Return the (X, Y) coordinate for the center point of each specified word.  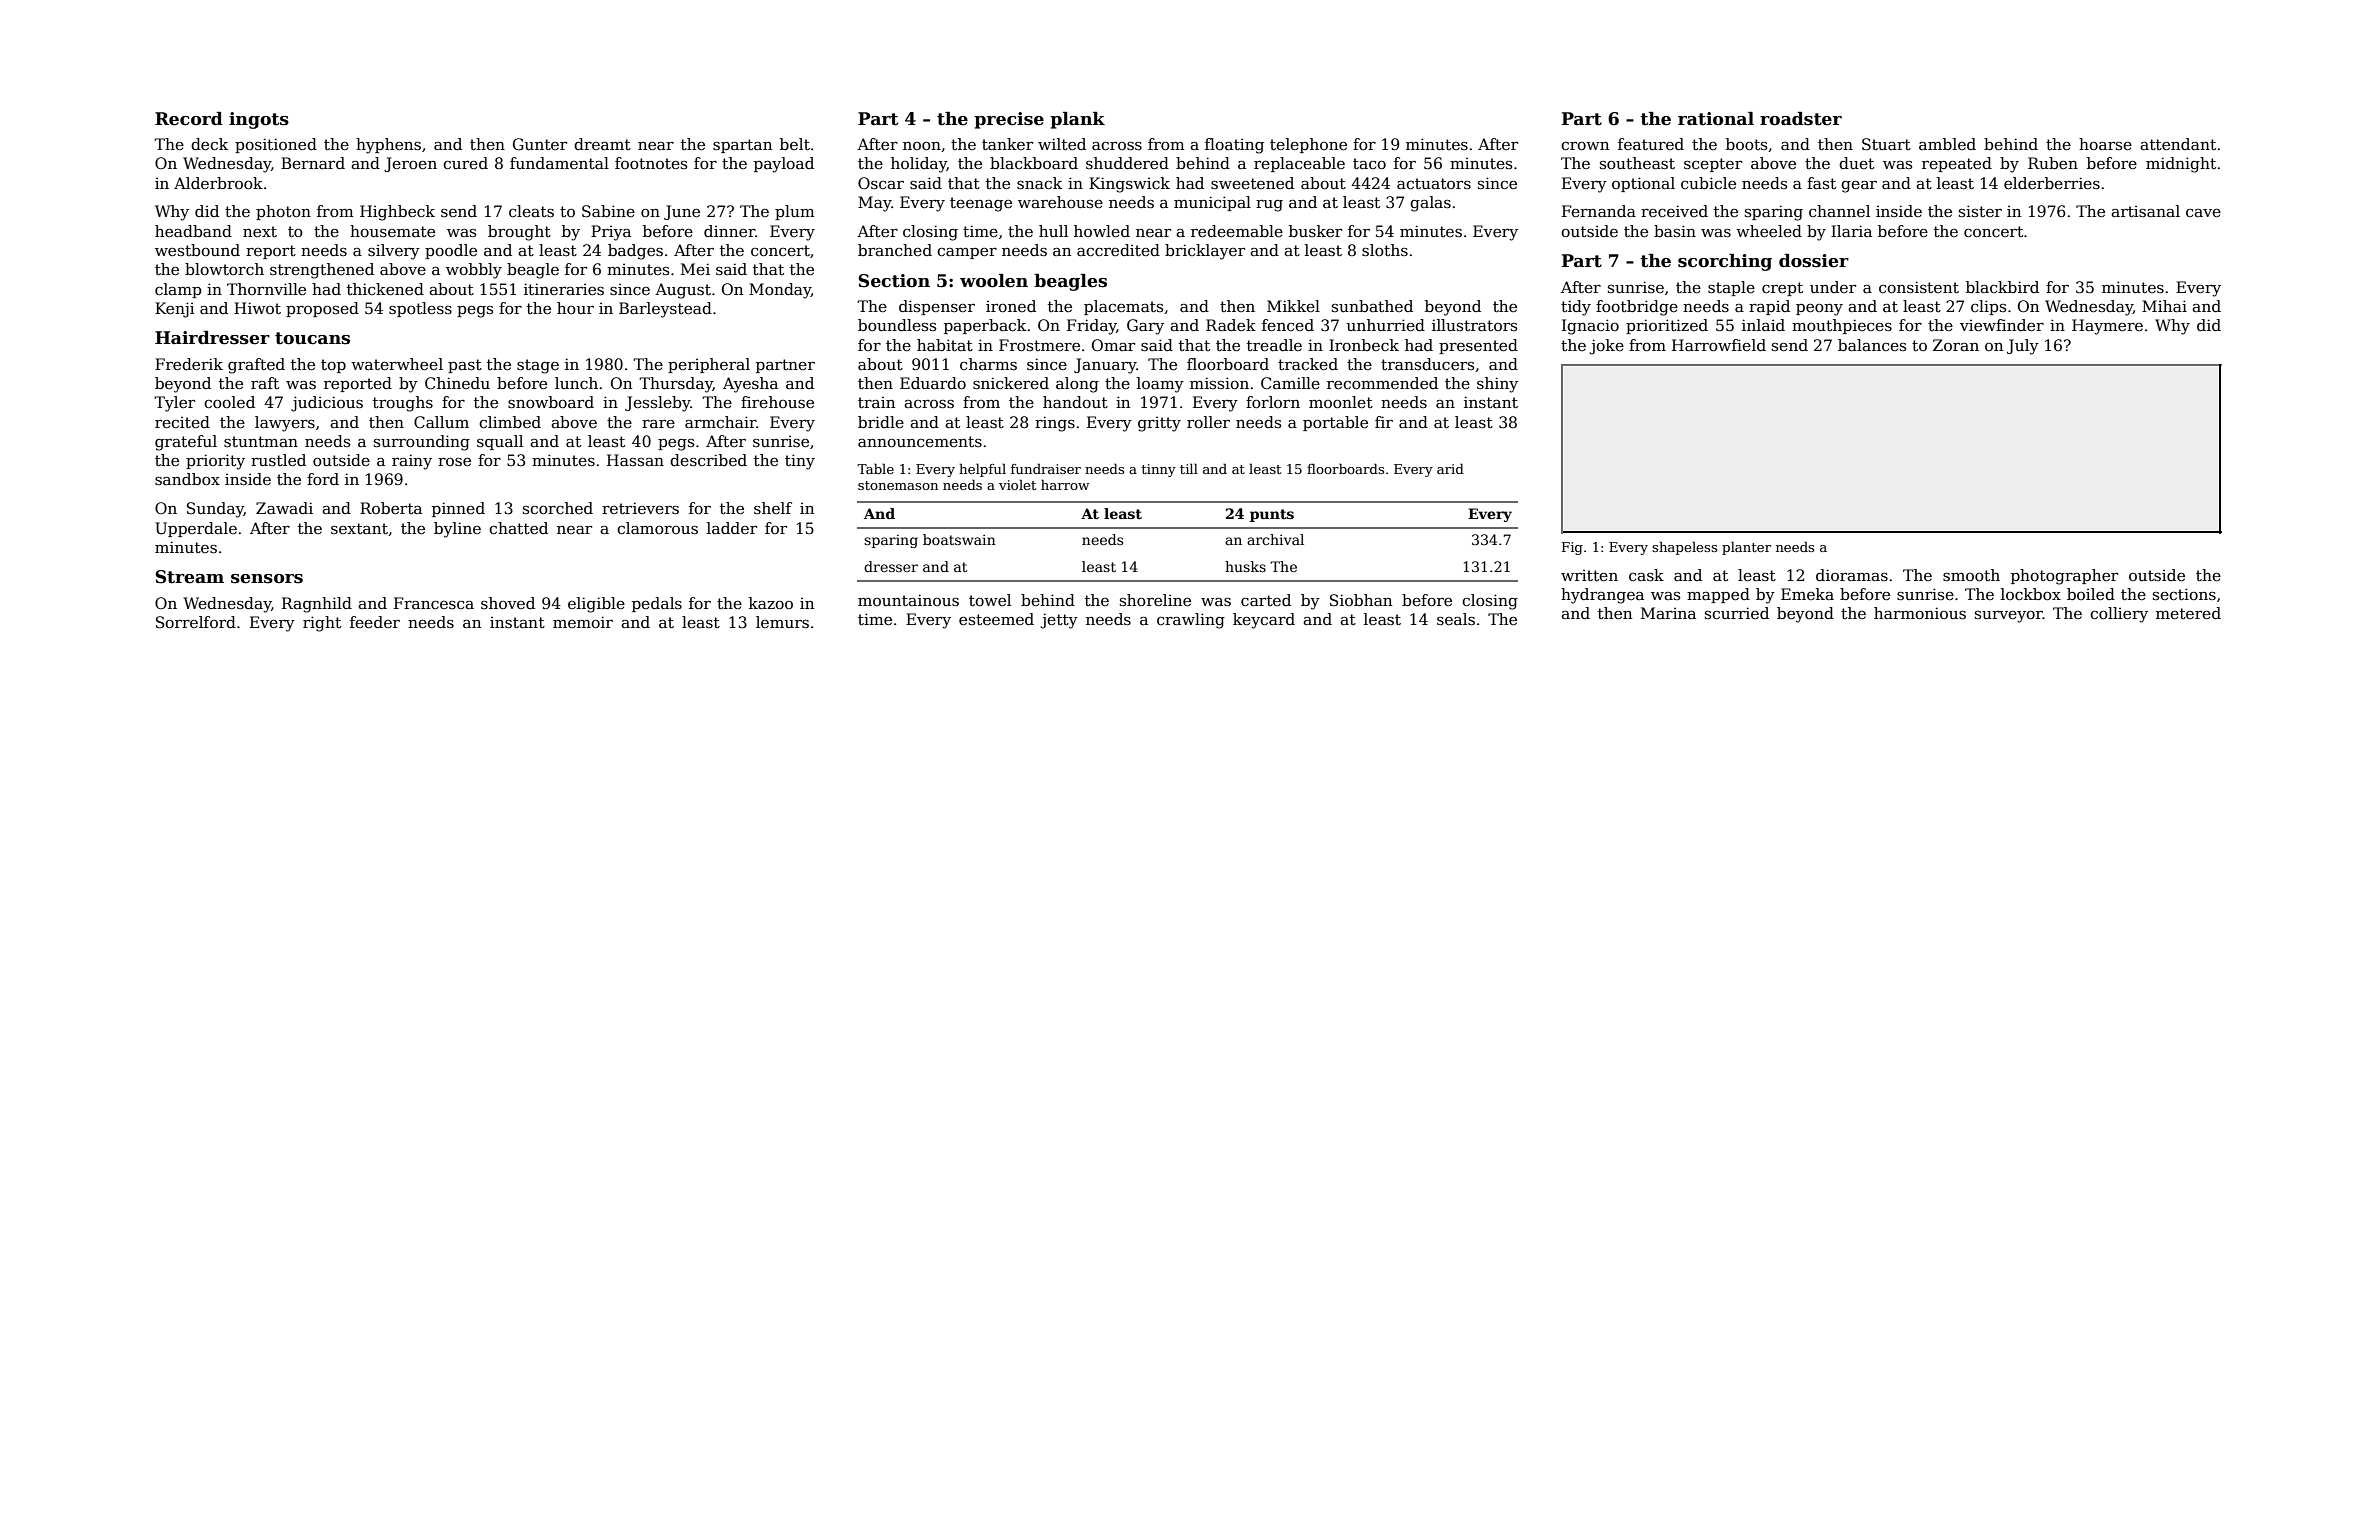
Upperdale (196, 529)
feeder (375, 622)
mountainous (908, 600)
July (2023, 347)
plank (1077, 120)
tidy (1576, 308)
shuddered (1127, 163)
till (1189, 468)
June (682, 212)
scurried (1737, 613)
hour (575, 308)
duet (1856, 163)
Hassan (635, 460)
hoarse (2105, 144)
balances (1872, 345)
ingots (259, 120)
